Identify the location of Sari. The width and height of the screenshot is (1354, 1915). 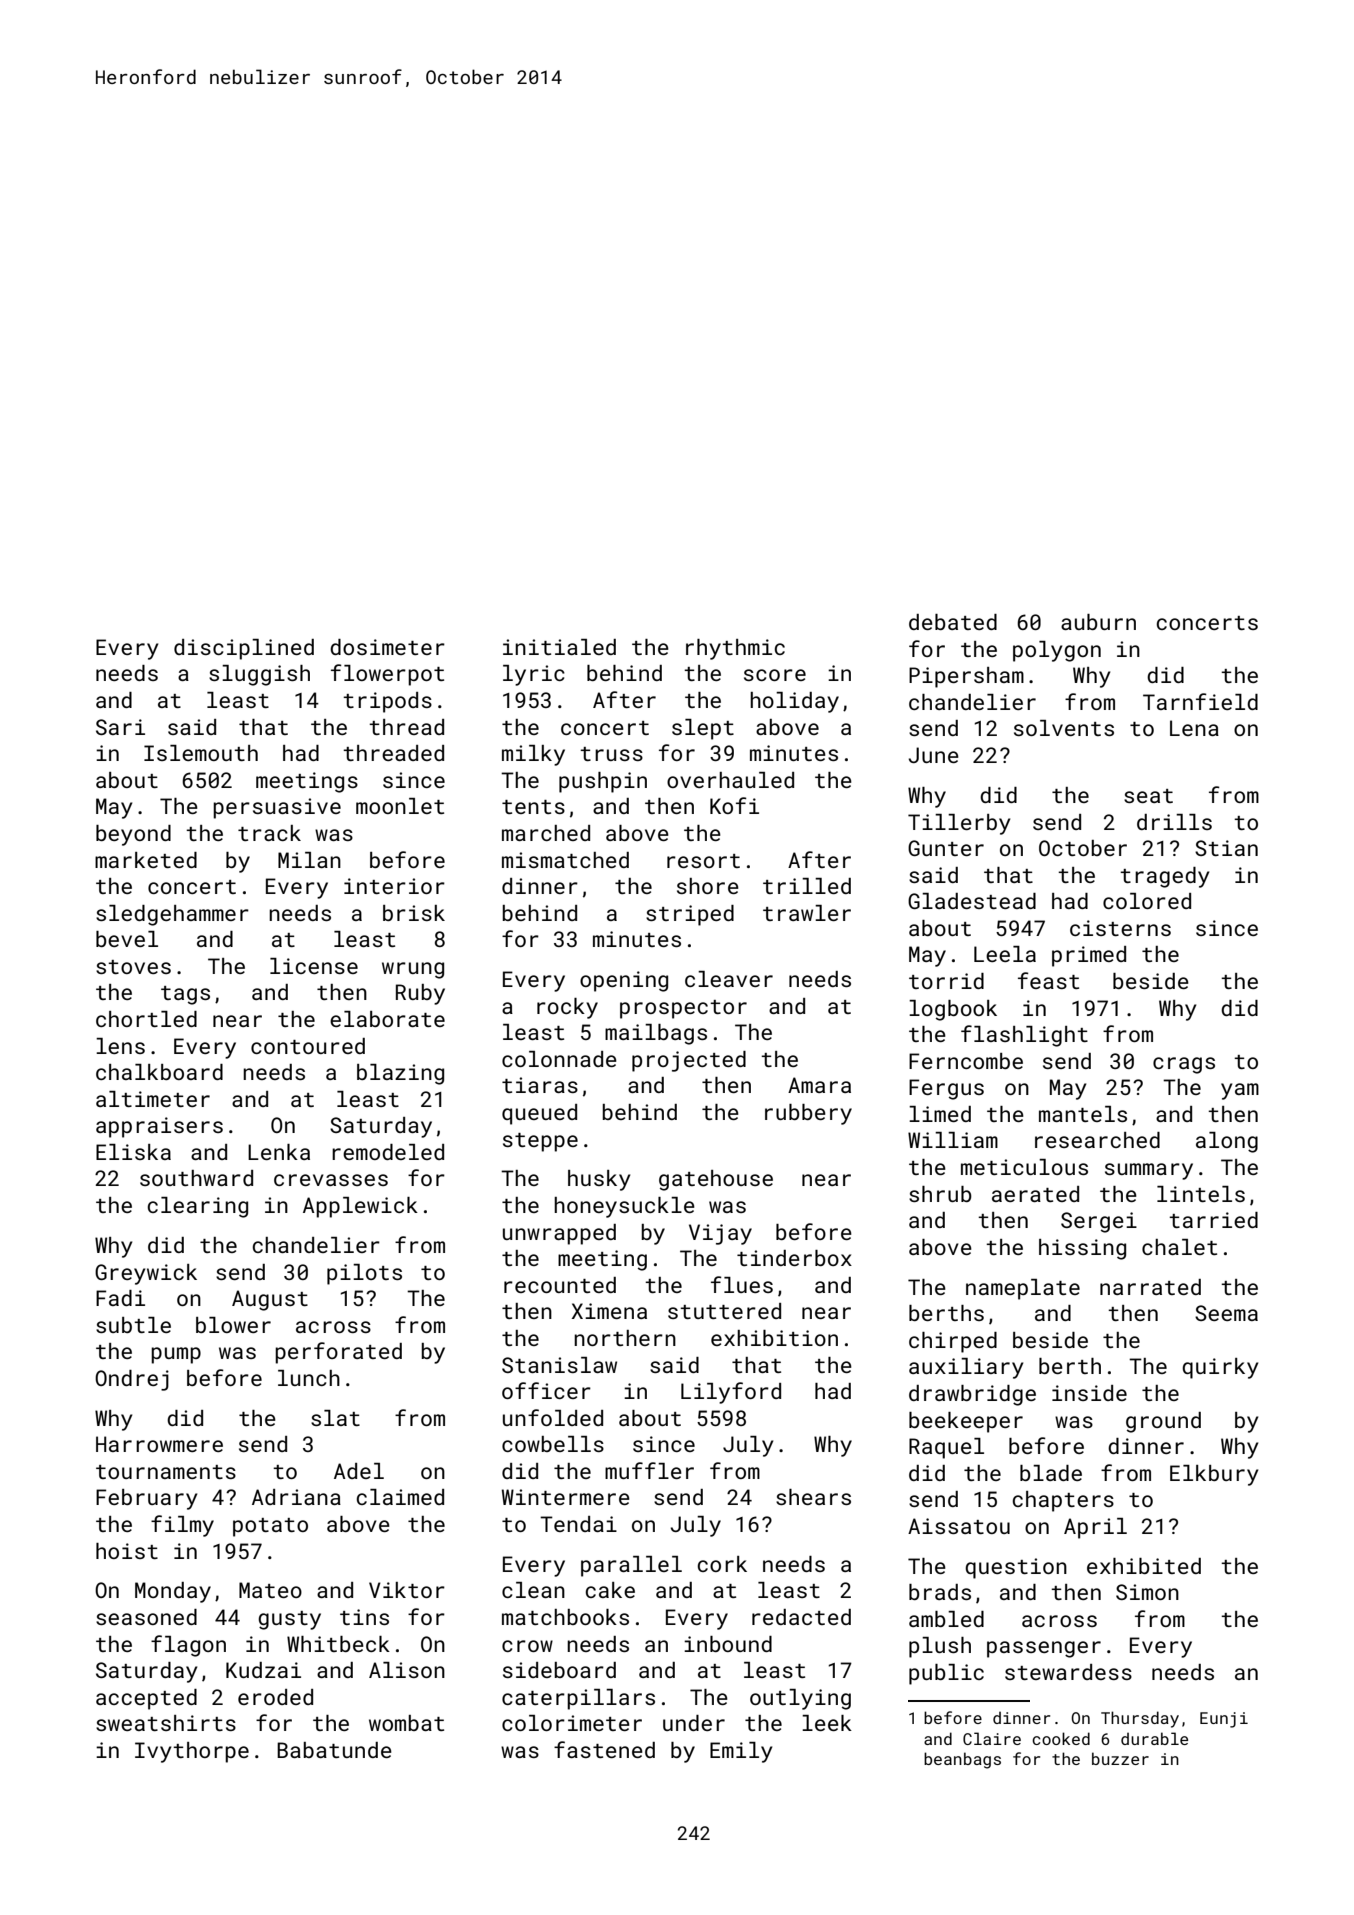
(120, 727).
